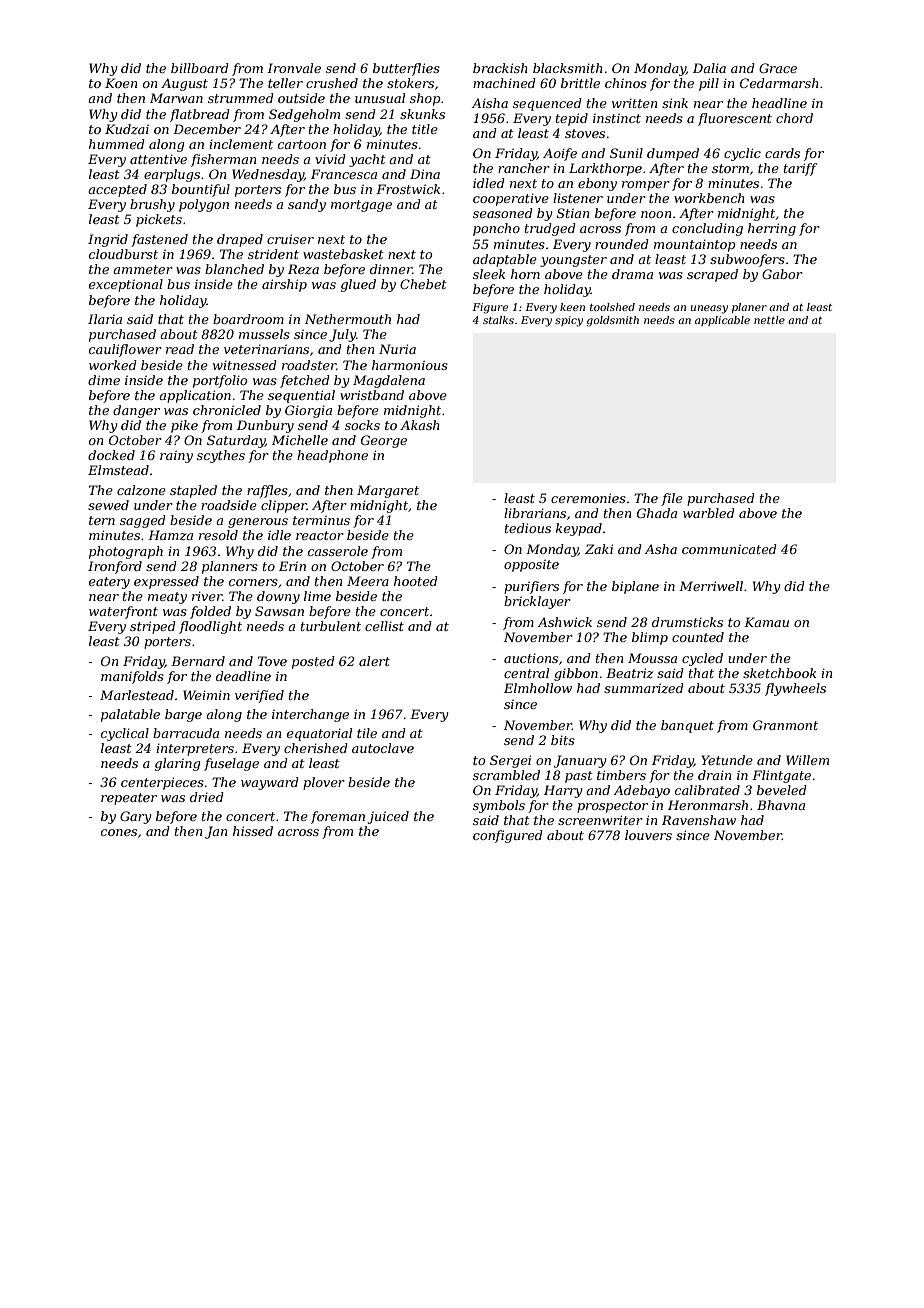  Describe the element at coordinates (563, 740) in the screenshot. I see `bits` at that location.
